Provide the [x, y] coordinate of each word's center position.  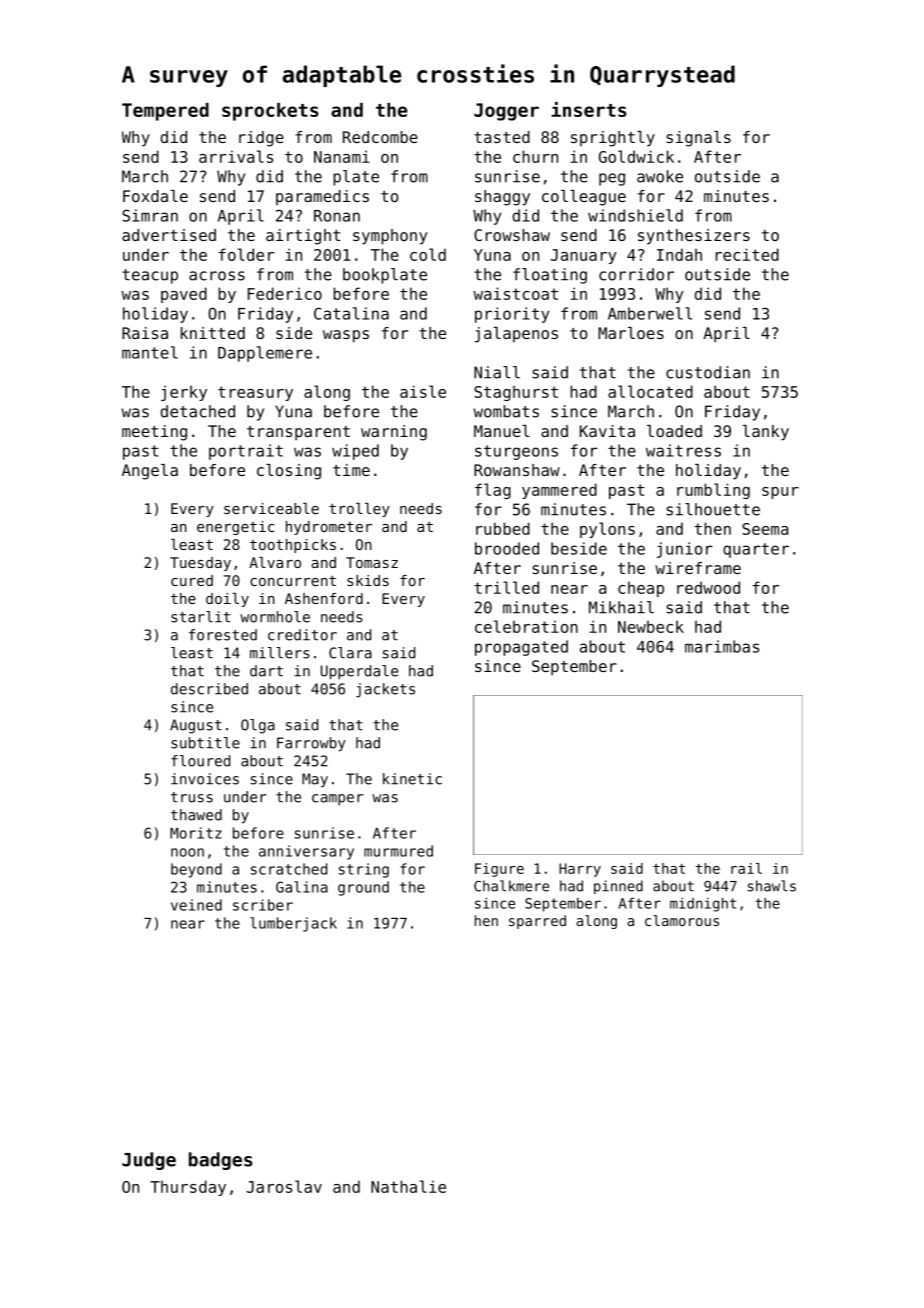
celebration [526, 626]
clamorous [682, 920]
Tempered [165, 112]
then [713, 528]
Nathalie [408, 1186]
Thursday [188, 1188]
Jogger [506, 112]
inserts [589, 109]
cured [192, 580]
